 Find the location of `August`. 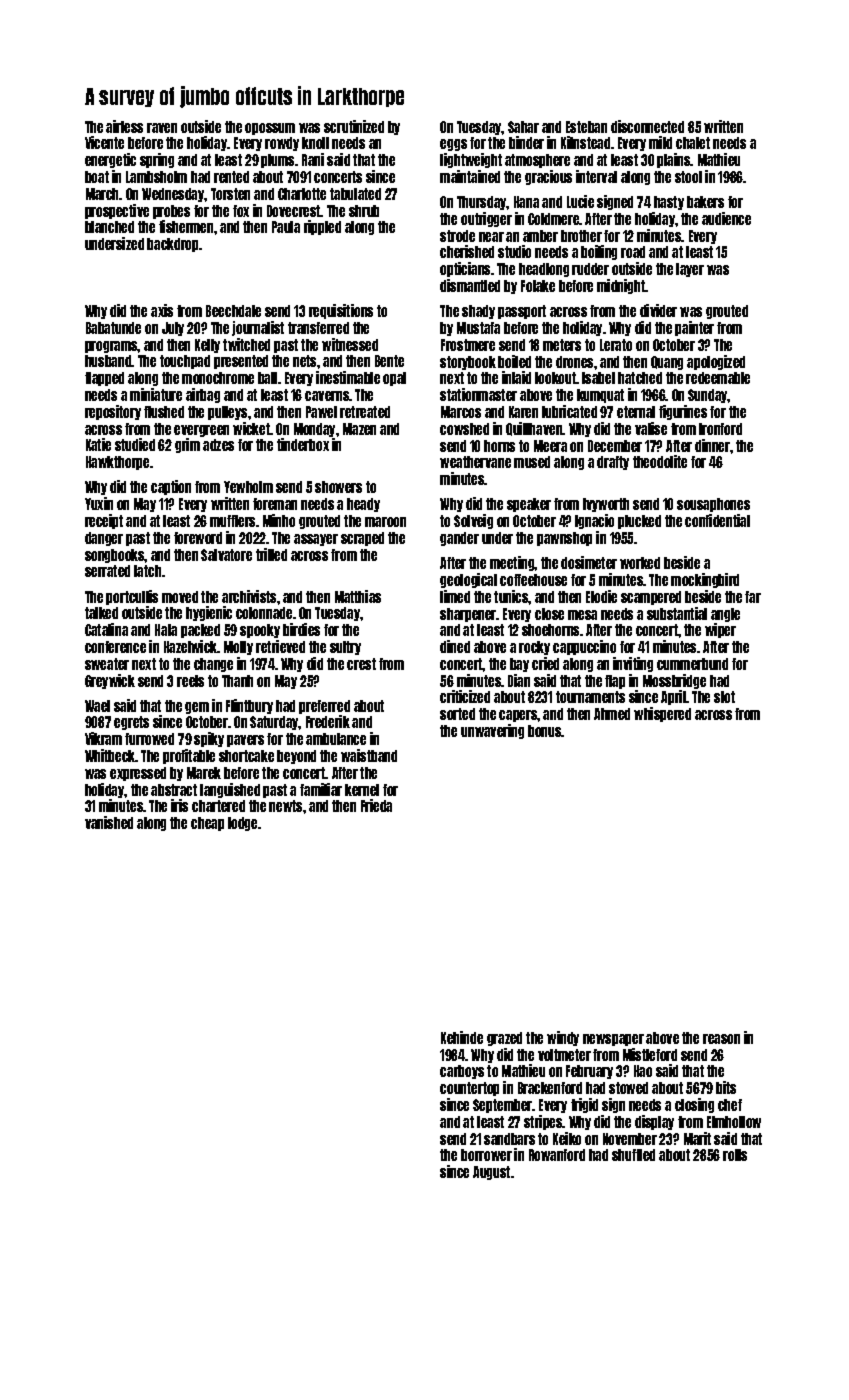

August is located at coordinates (491, 1173).
